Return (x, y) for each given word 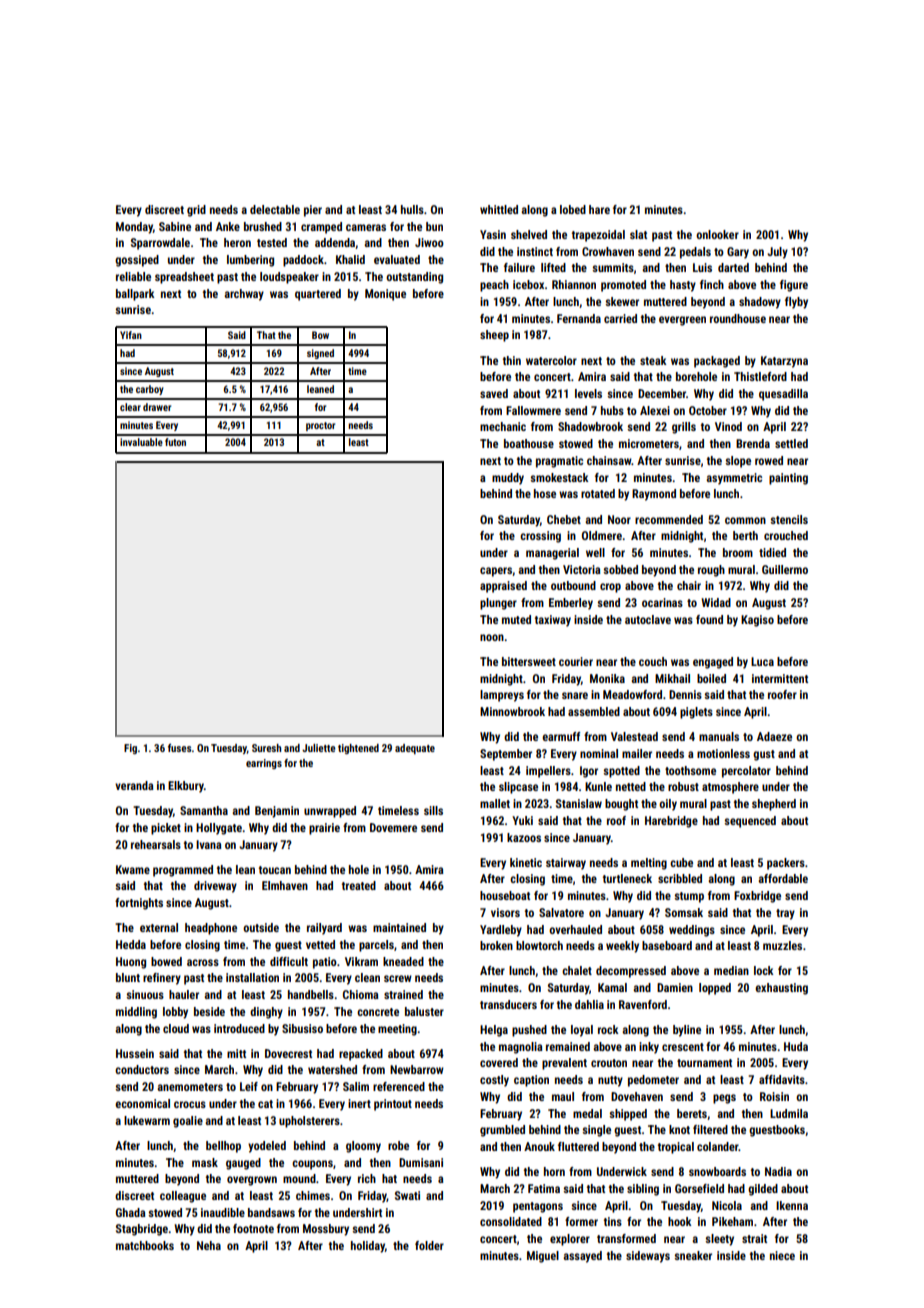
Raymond (654, 495)
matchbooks (145, 1245)
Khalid (350, 259)
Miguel (543, 1257)
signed (320, 354)
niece (782, 1255)
